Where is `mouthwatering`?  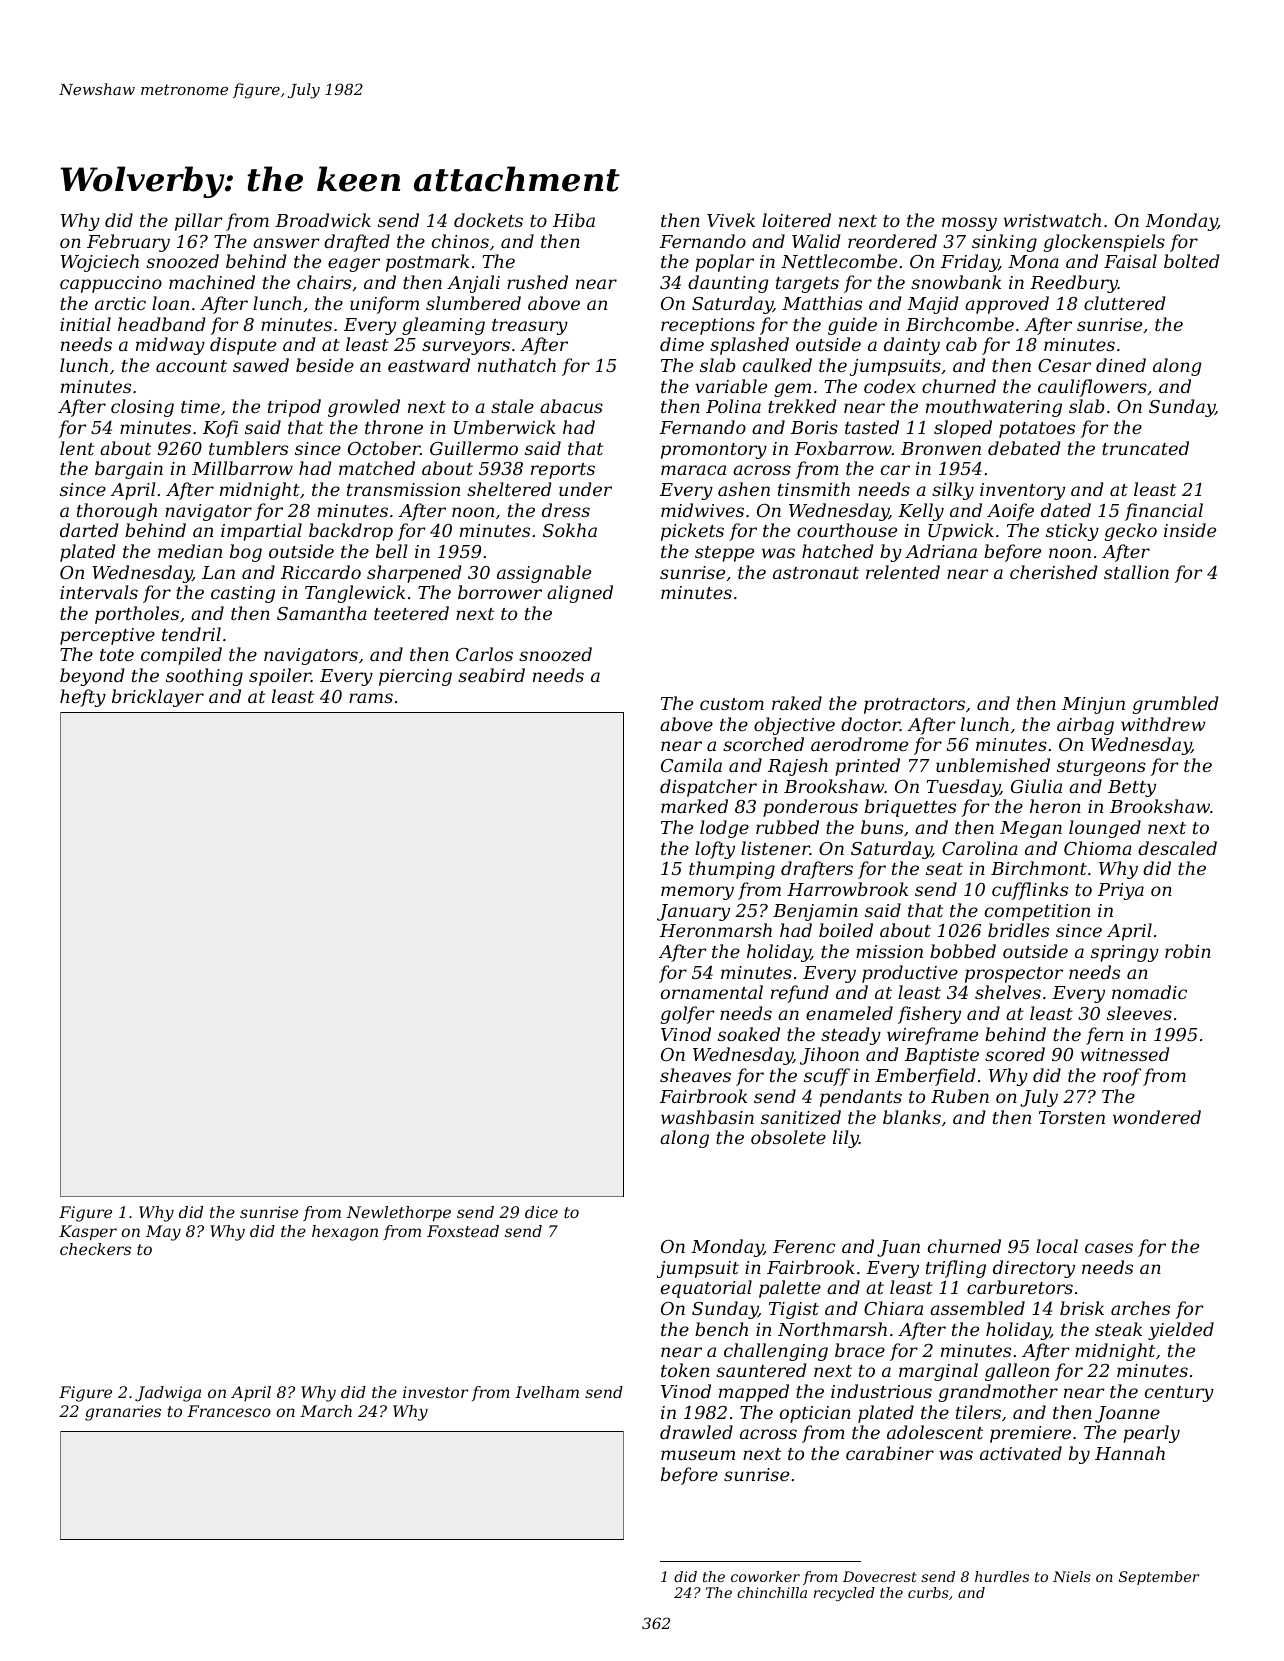
mouthwatering is located at coordinates (994, 408).
